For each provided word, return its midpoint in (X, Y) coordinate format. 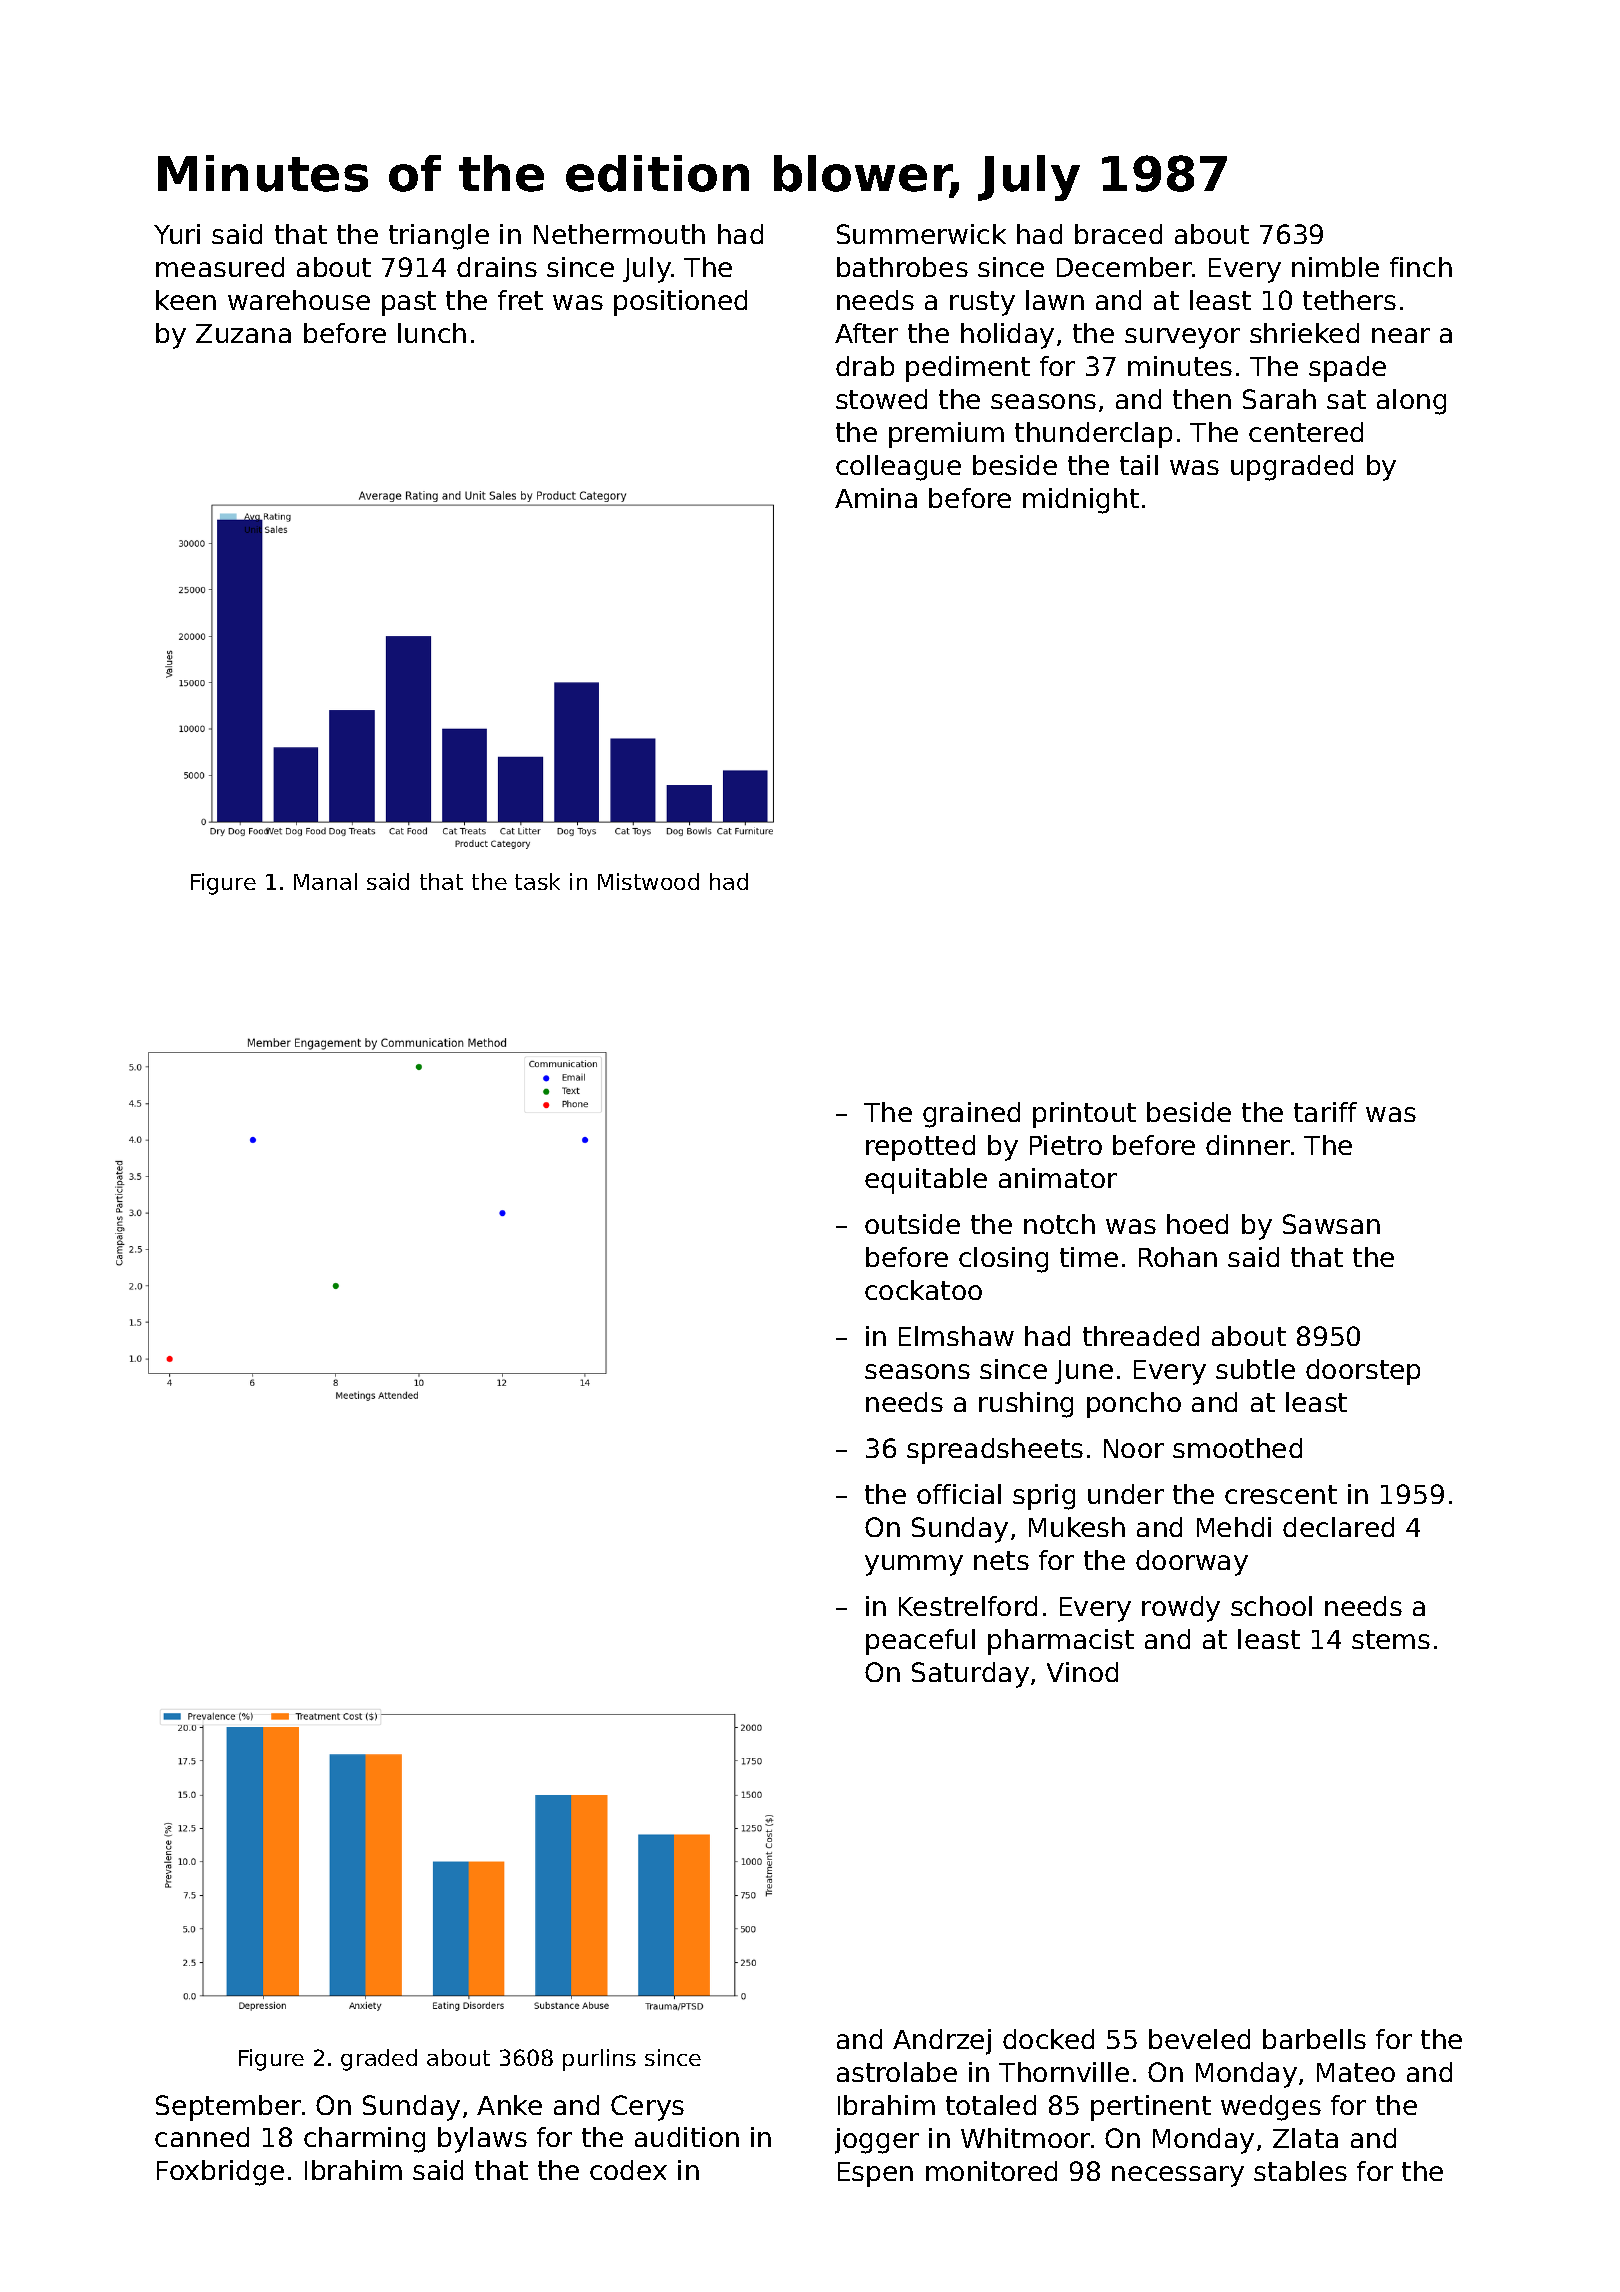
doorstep (1363, 1372)
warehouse (299, 300)
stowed (881, 399)
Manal (325, 881)
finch (1421, 267)
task (537, 881)
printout (1084, 1115)
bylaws (482, 2140)
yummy (914, 1565)
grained (971, 1115)
